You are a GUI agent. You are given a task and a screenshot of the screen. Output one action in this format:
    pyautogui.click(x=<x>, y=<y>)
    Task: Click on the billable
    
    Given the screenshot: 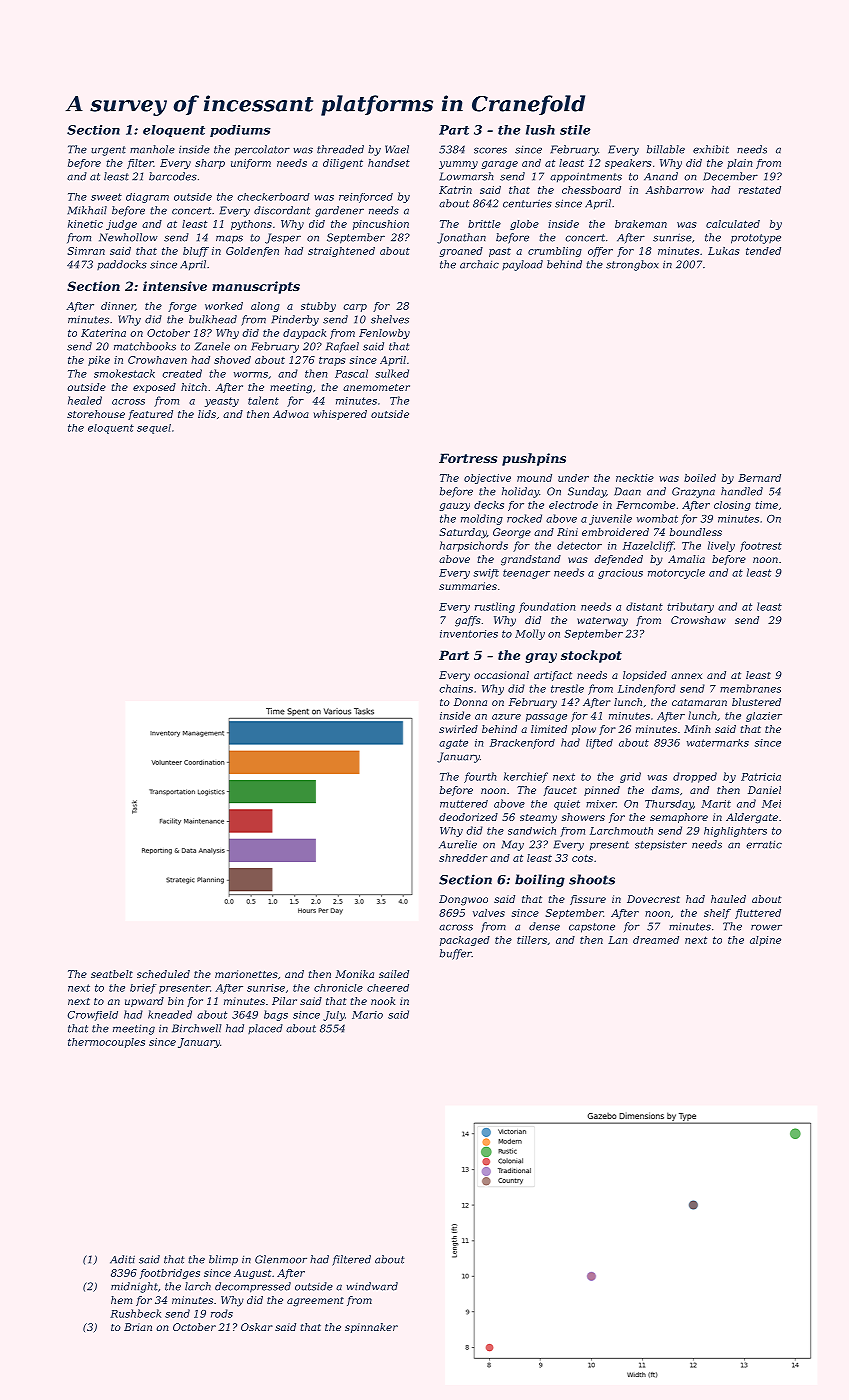 What is the action you would take?
    pyautogui.click(x=666, y=149)
